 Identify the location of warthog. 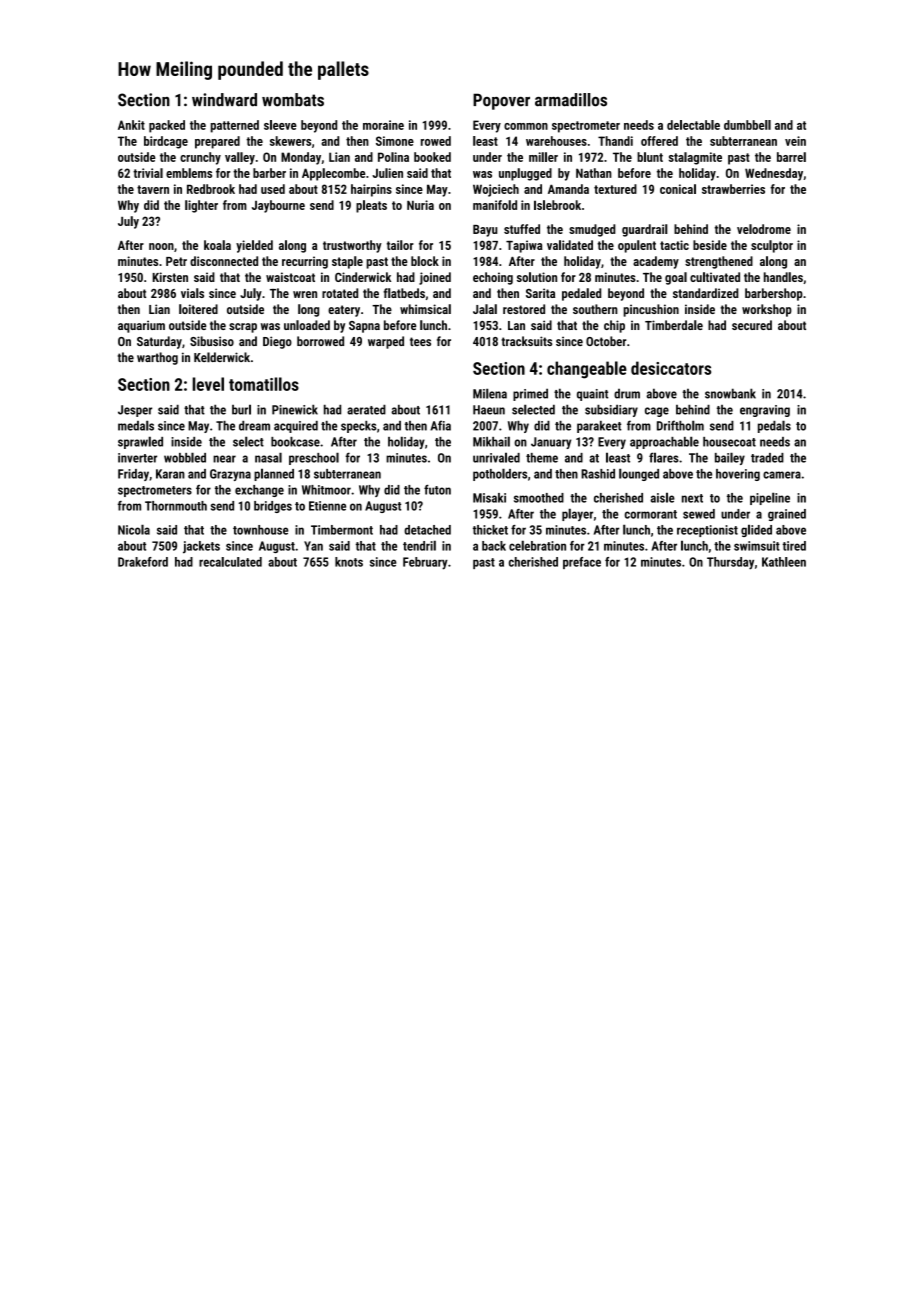
(157, 358).
